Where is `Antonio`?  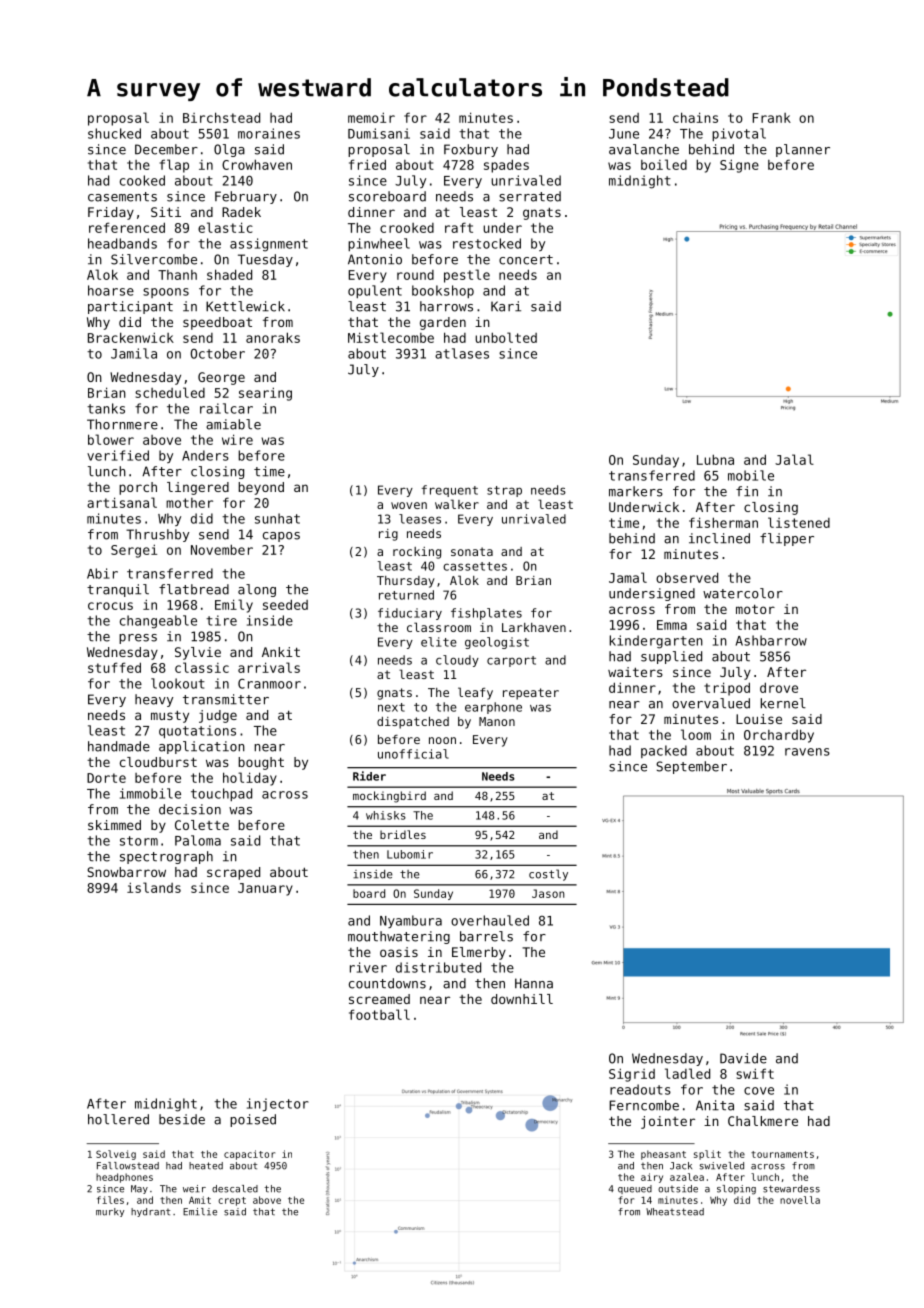 Antonio is located at coordinates (375, 259).
